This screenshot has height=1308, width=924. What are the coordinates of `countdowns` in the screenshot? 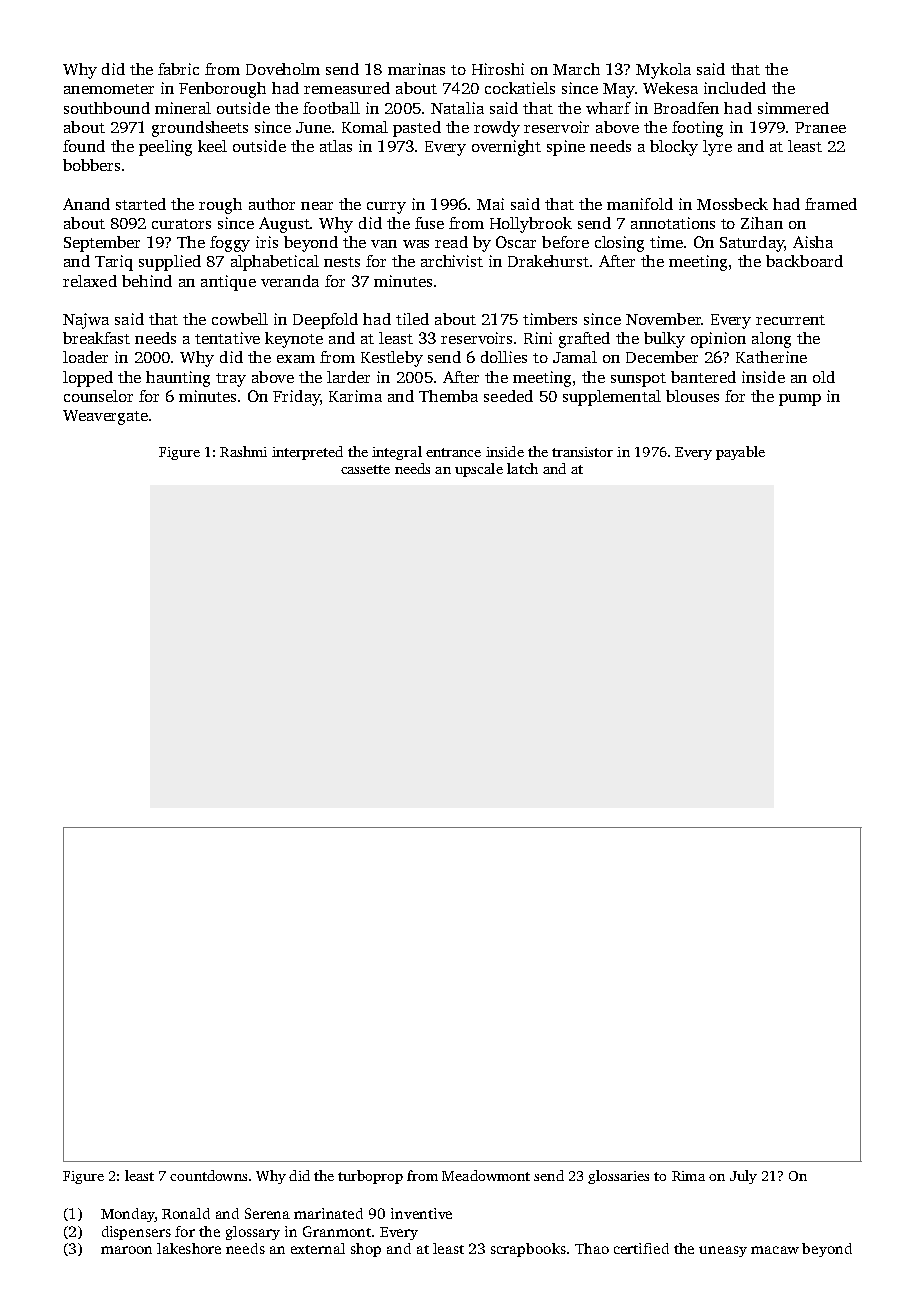 It's located at (208, 1175).
